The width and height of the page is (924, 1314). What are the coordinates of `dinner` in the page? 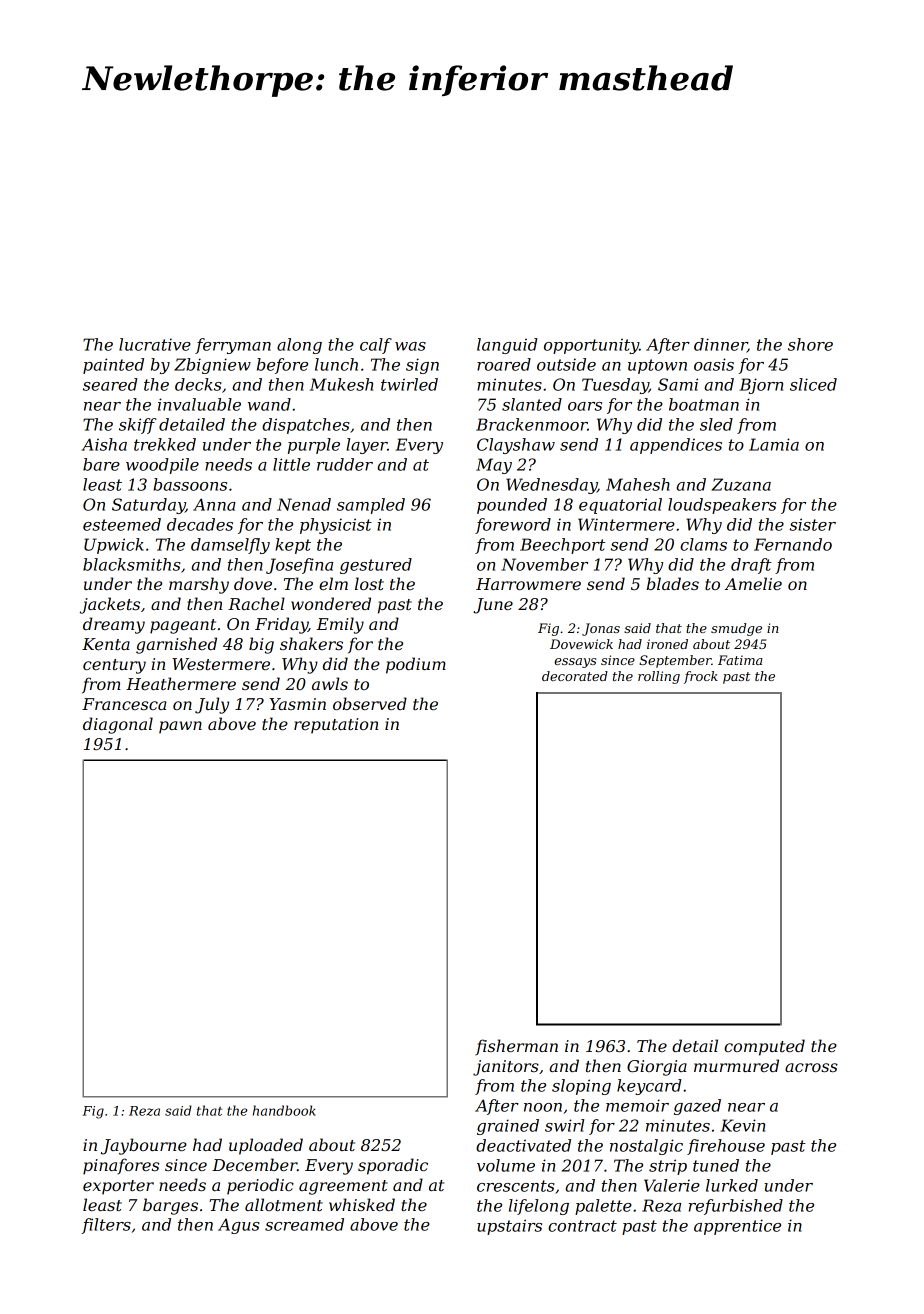 It's located at (720, 345).
